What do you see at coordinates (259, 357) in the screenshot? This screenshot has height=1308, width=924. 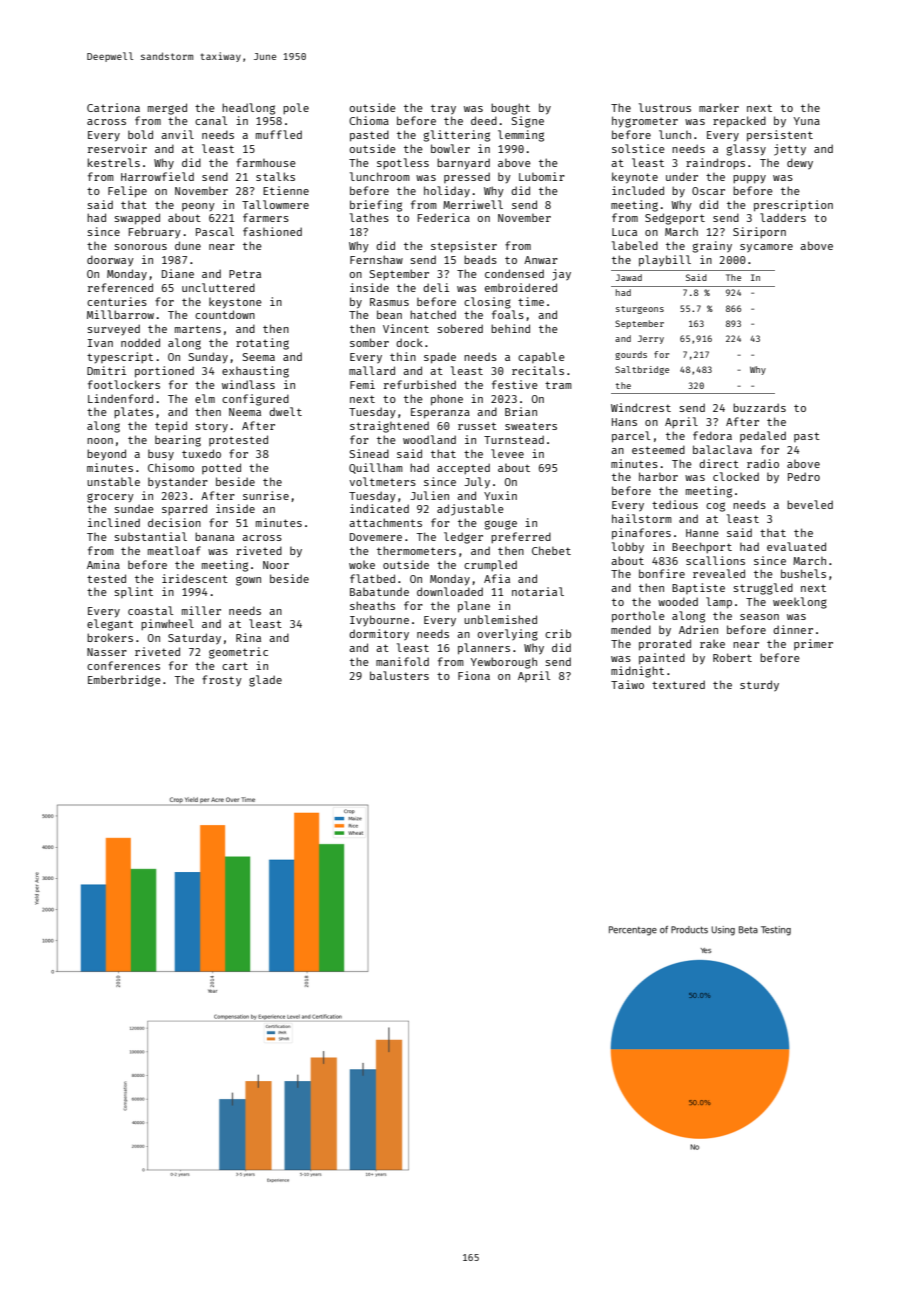 I see `Seema` at bounding box center [259, 357].
